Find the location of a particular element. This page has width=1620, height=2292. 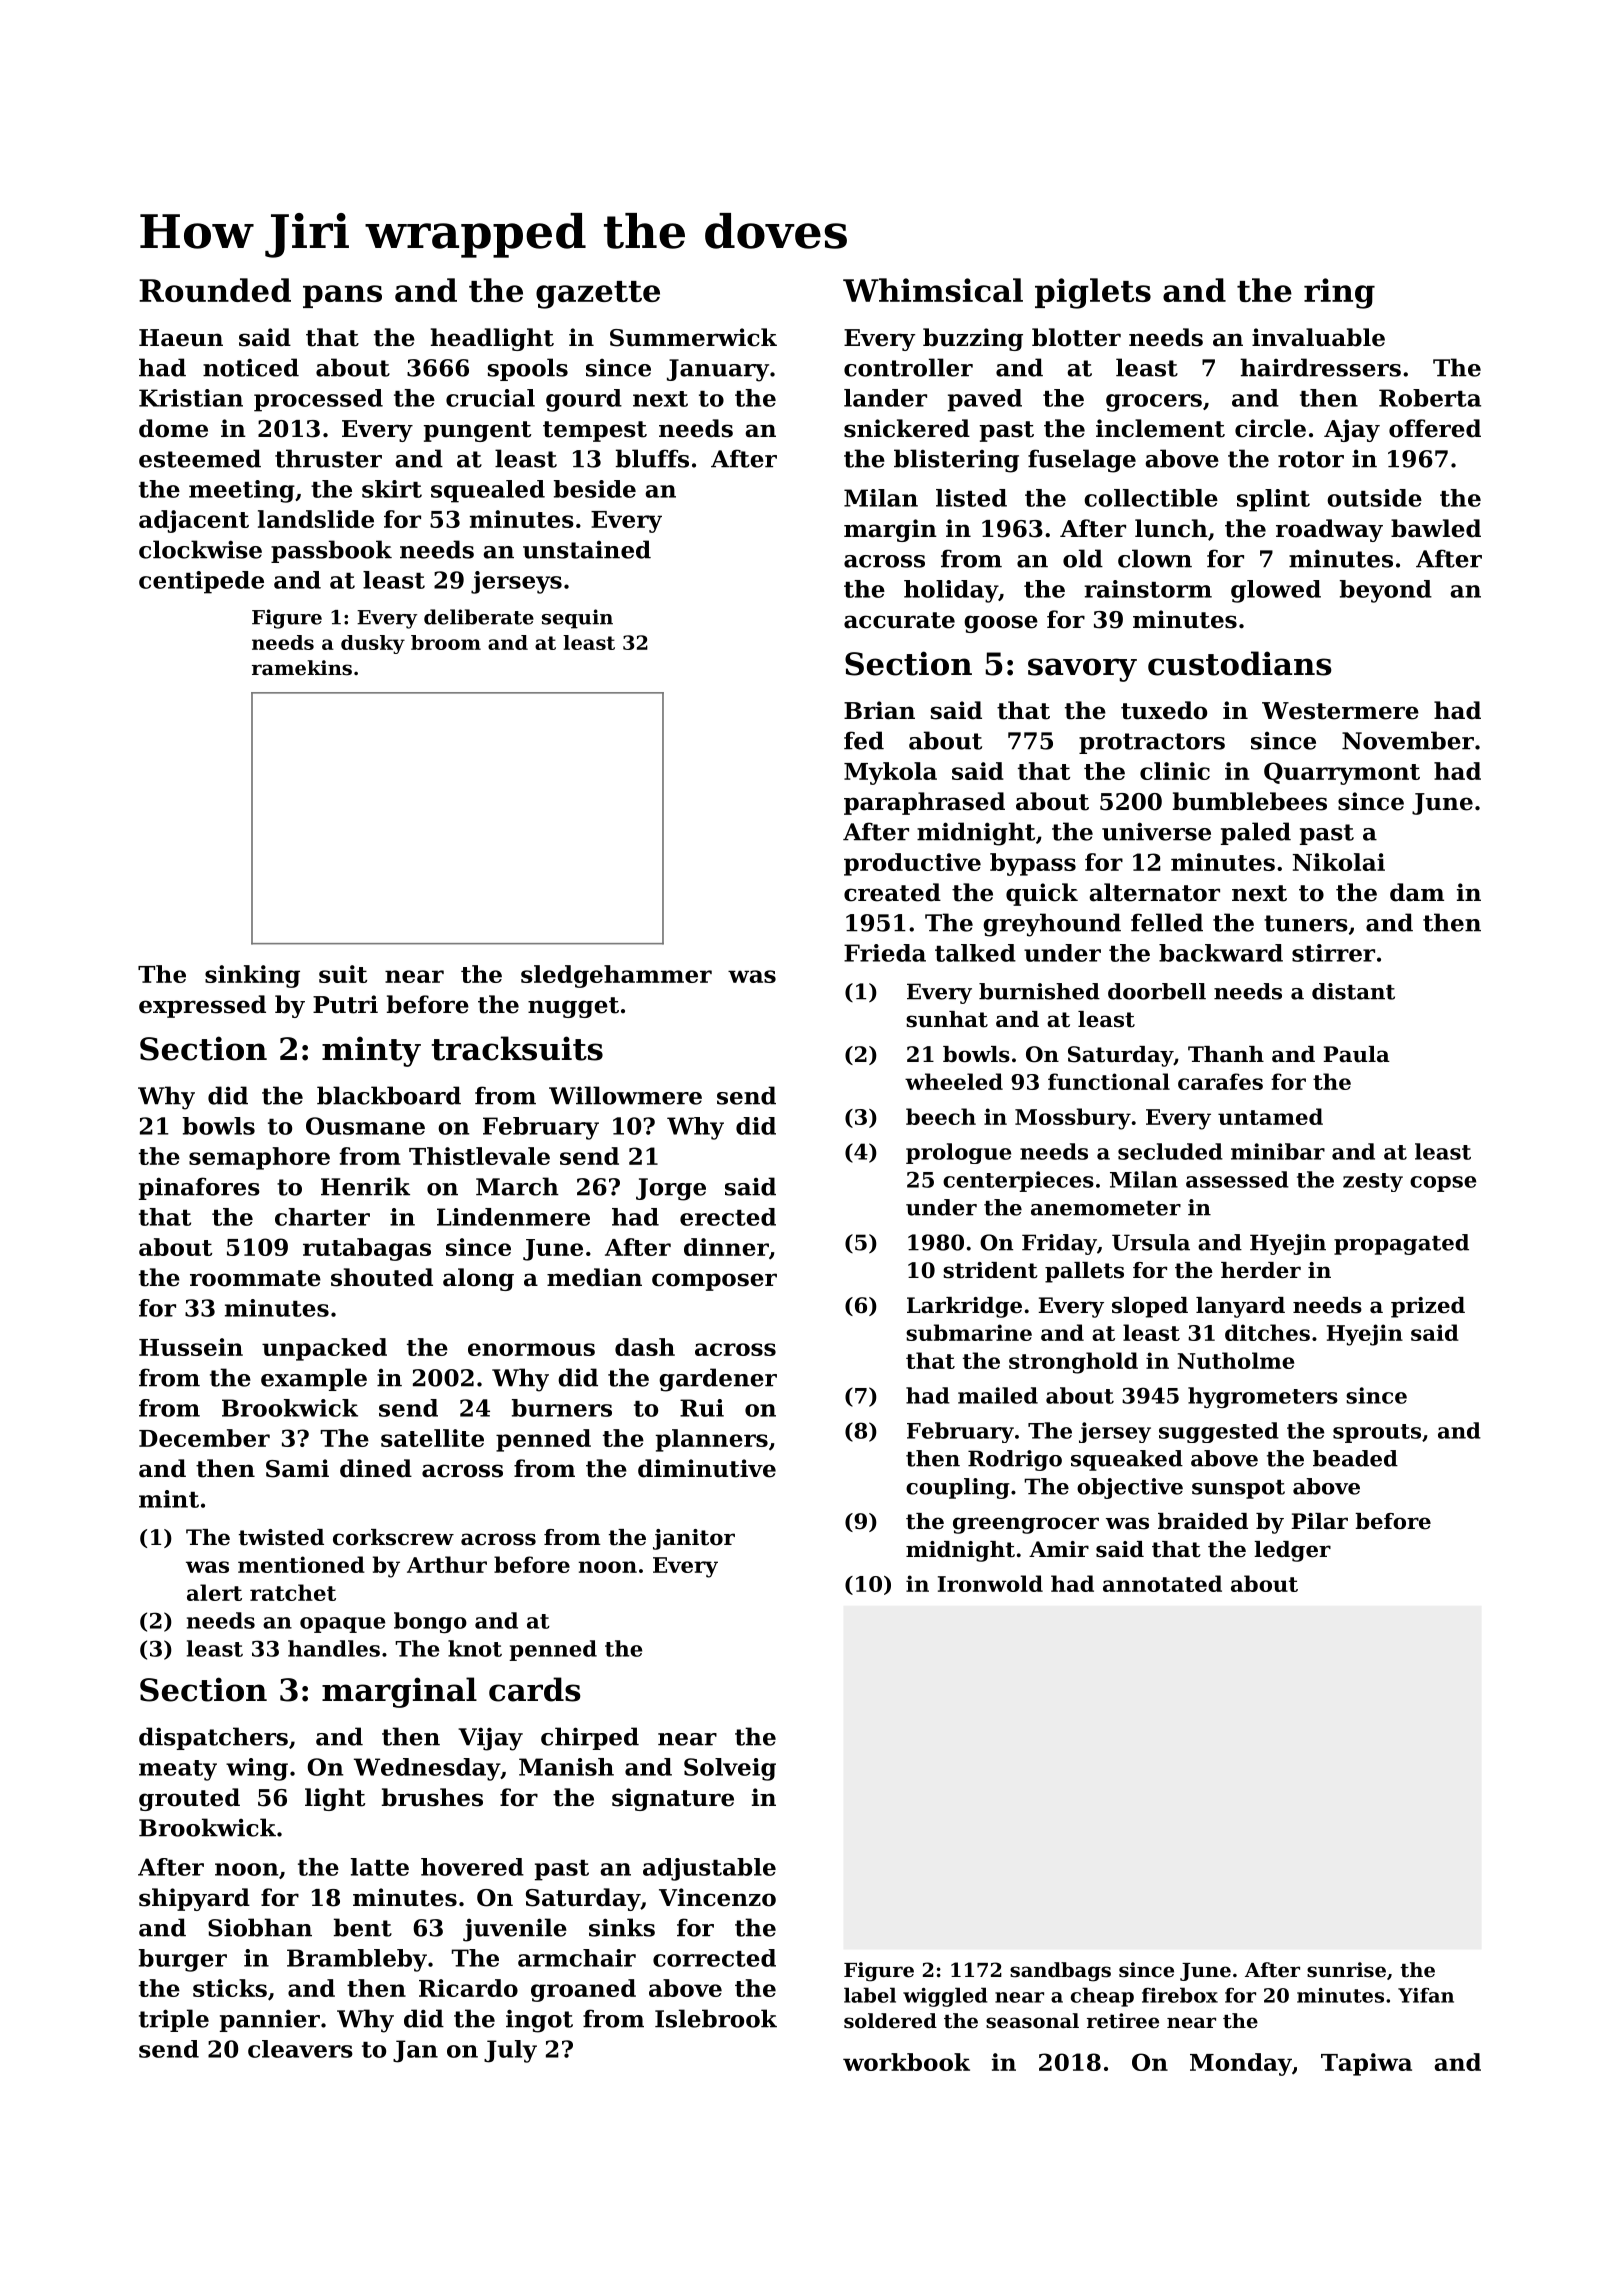

prized is located at coordinates (1428, 1307).
